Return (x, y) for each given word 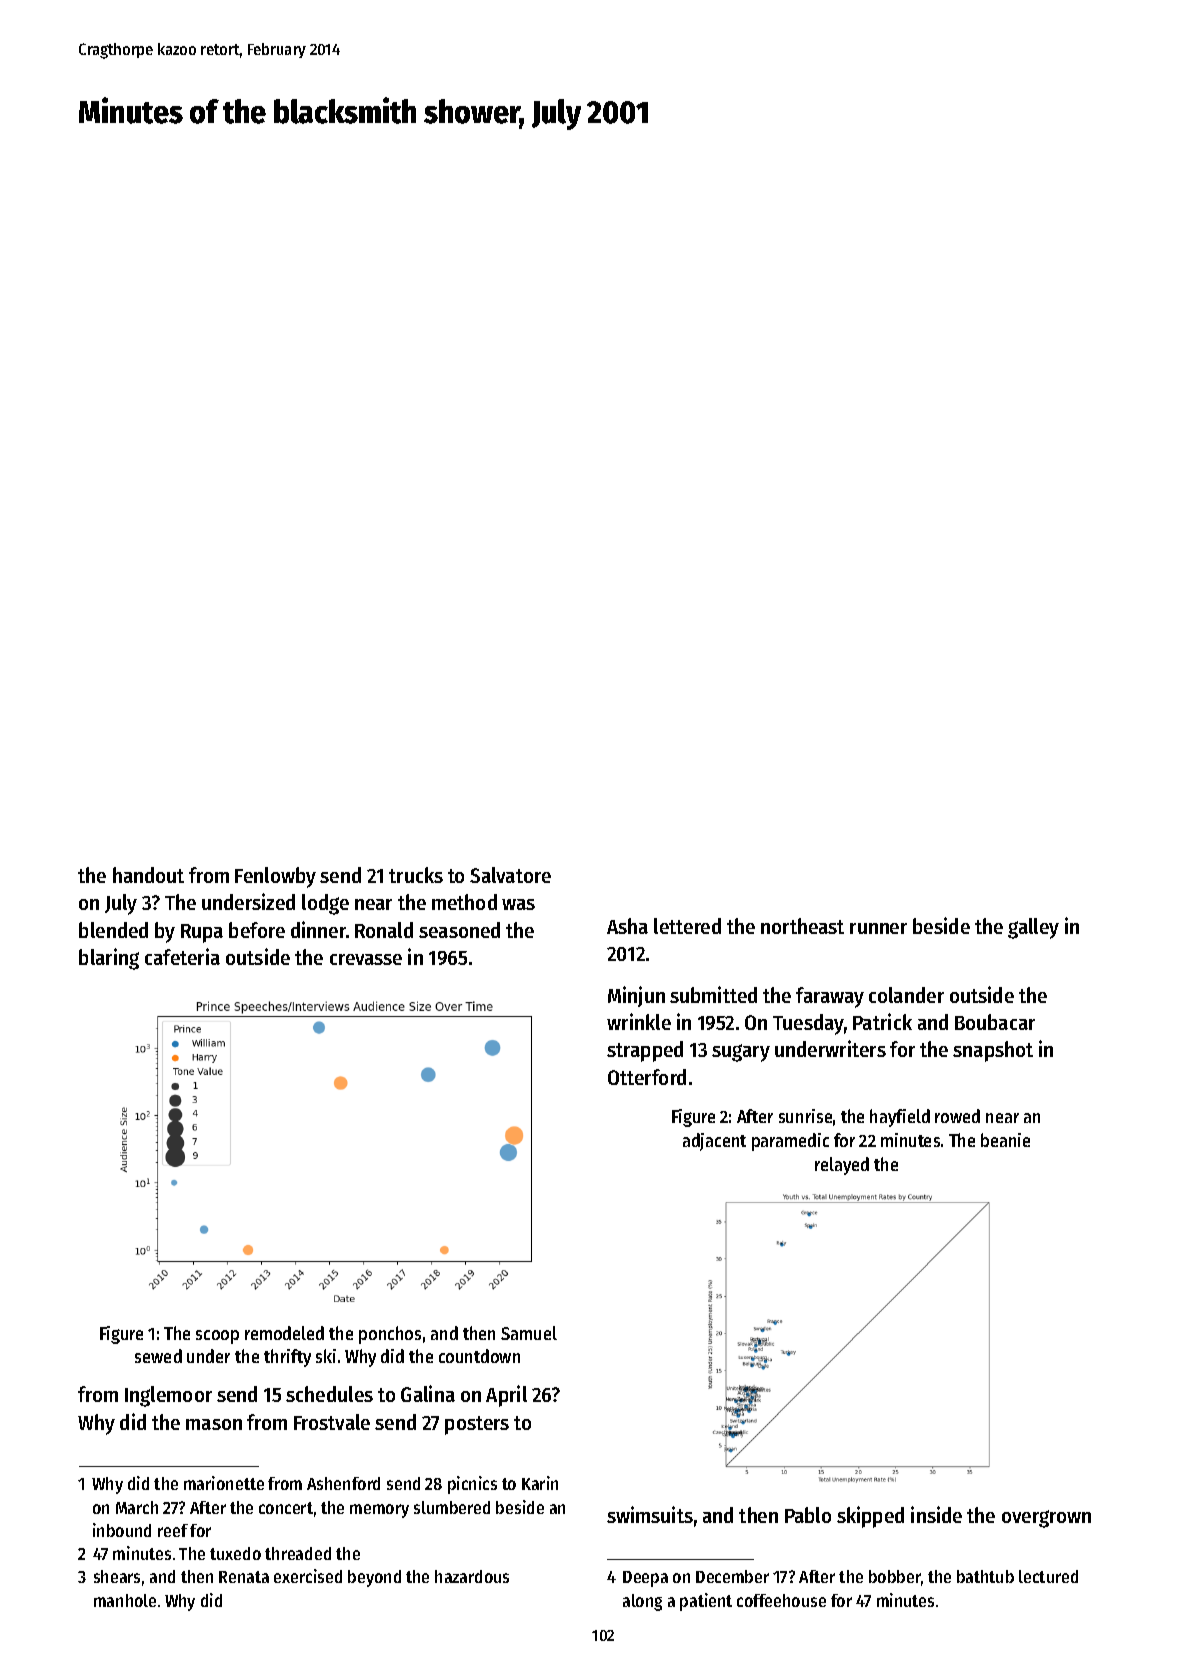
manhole (125, 1600)
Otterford (647, 1077)
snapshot (993, 1051)
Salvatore (510, 875)
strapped (645, 1051)
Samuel (529, 1333)
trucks (416, 875)
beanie (1005, 1140)
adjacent (714, 1142)
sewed (158, 1356)
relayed (842, 1166)
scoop (217, 1337)
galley (1033, 928)
